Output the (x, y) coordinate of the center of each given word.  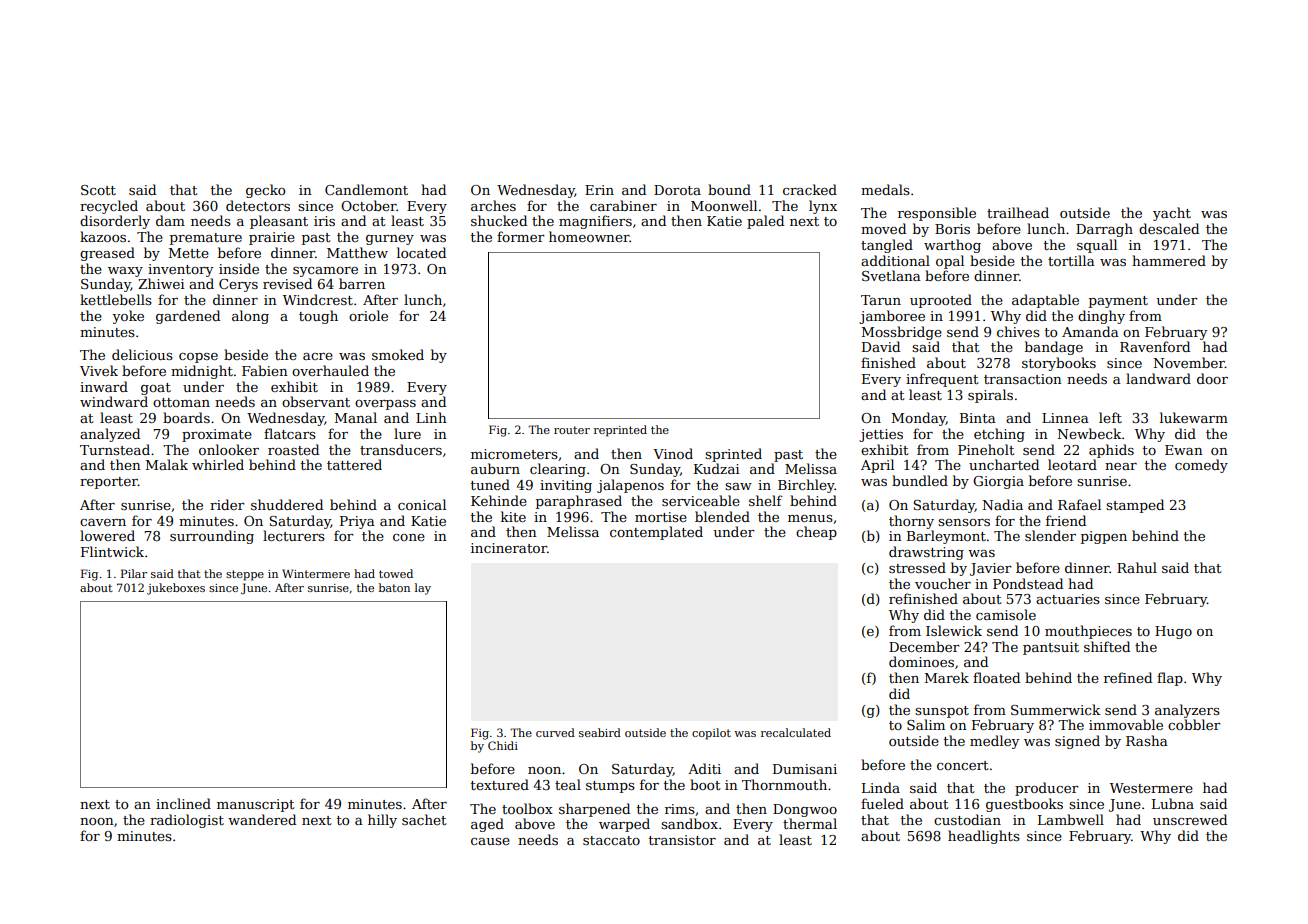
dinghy (1101, 317)
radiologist (187, 821)
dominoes (921, 661)
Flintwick (112, 551)
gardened (188, 317)
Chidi (503, 745)
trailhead (1018, 212)
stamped (1135, 506)
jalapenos (630, 486)
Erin (599, 190)
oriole (368, 315)
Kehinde (499, 500)
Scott (98, 190)
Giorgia (998, 482)
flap (1170, 679)
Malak (167, 464)
